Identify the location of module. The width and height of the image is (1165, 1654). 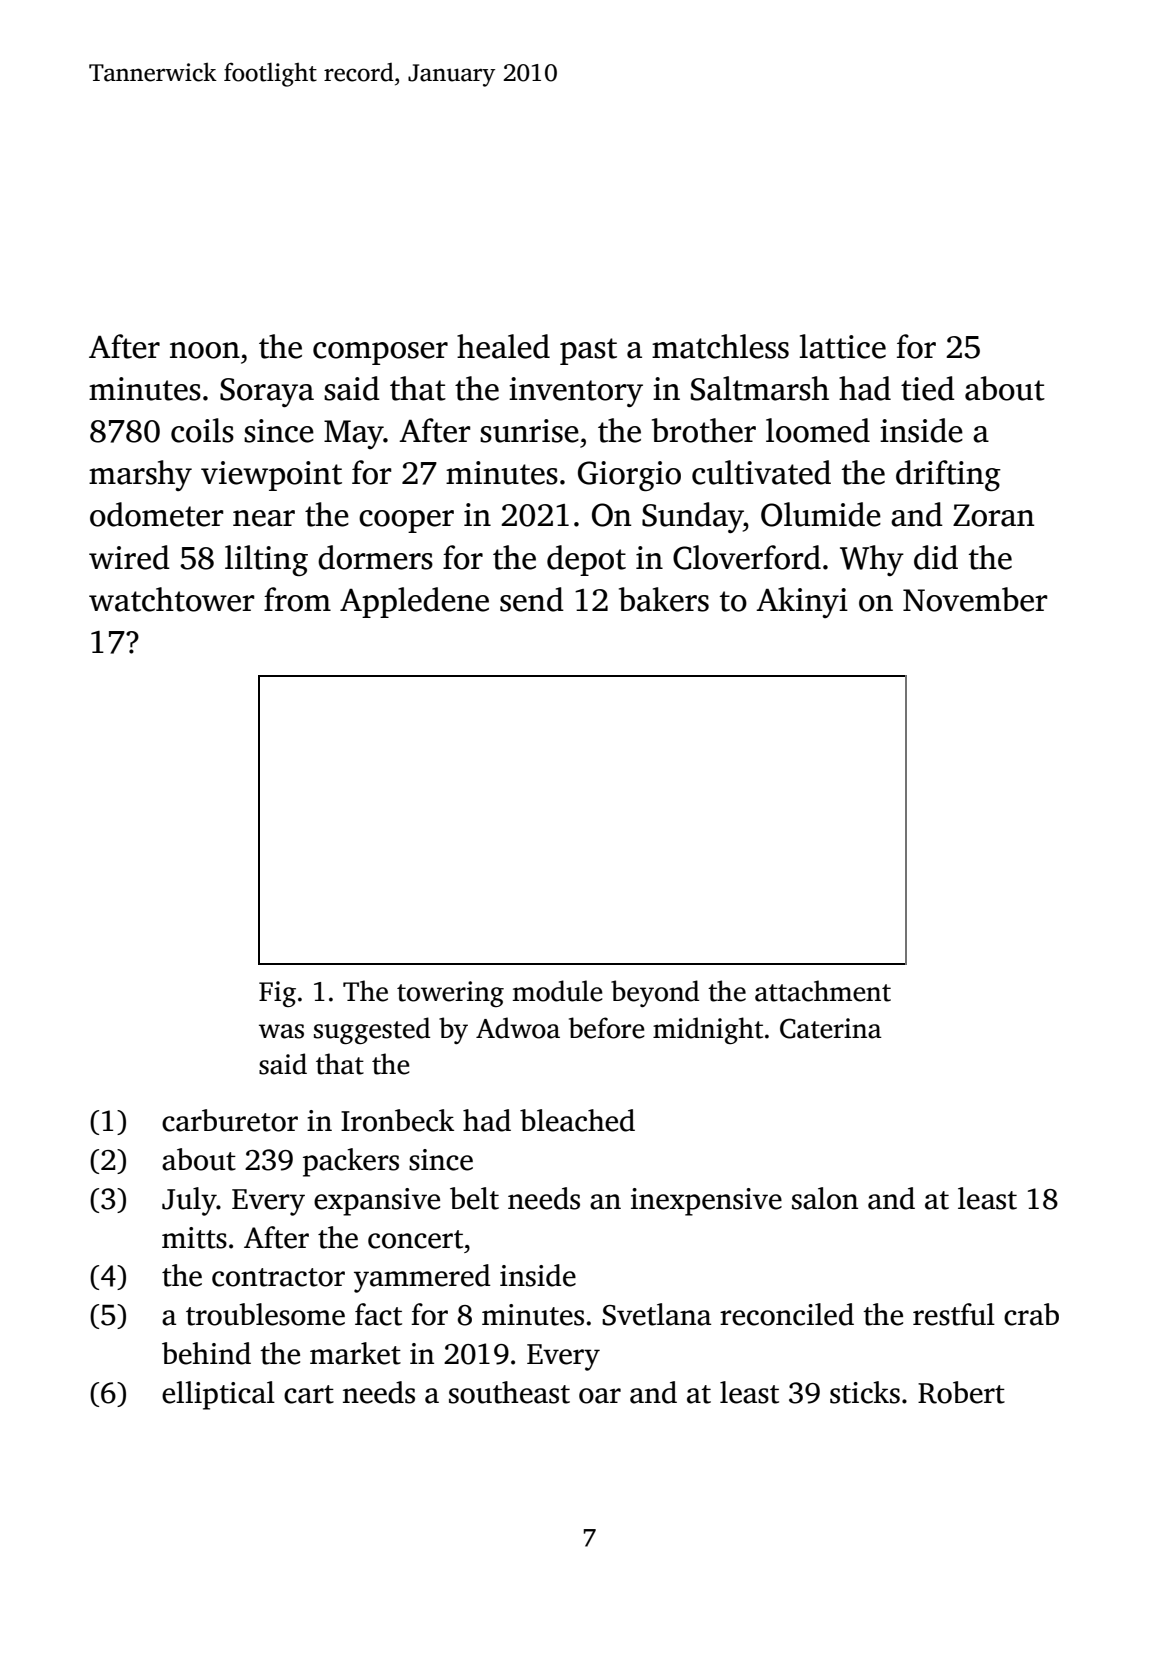
(558, 991).
